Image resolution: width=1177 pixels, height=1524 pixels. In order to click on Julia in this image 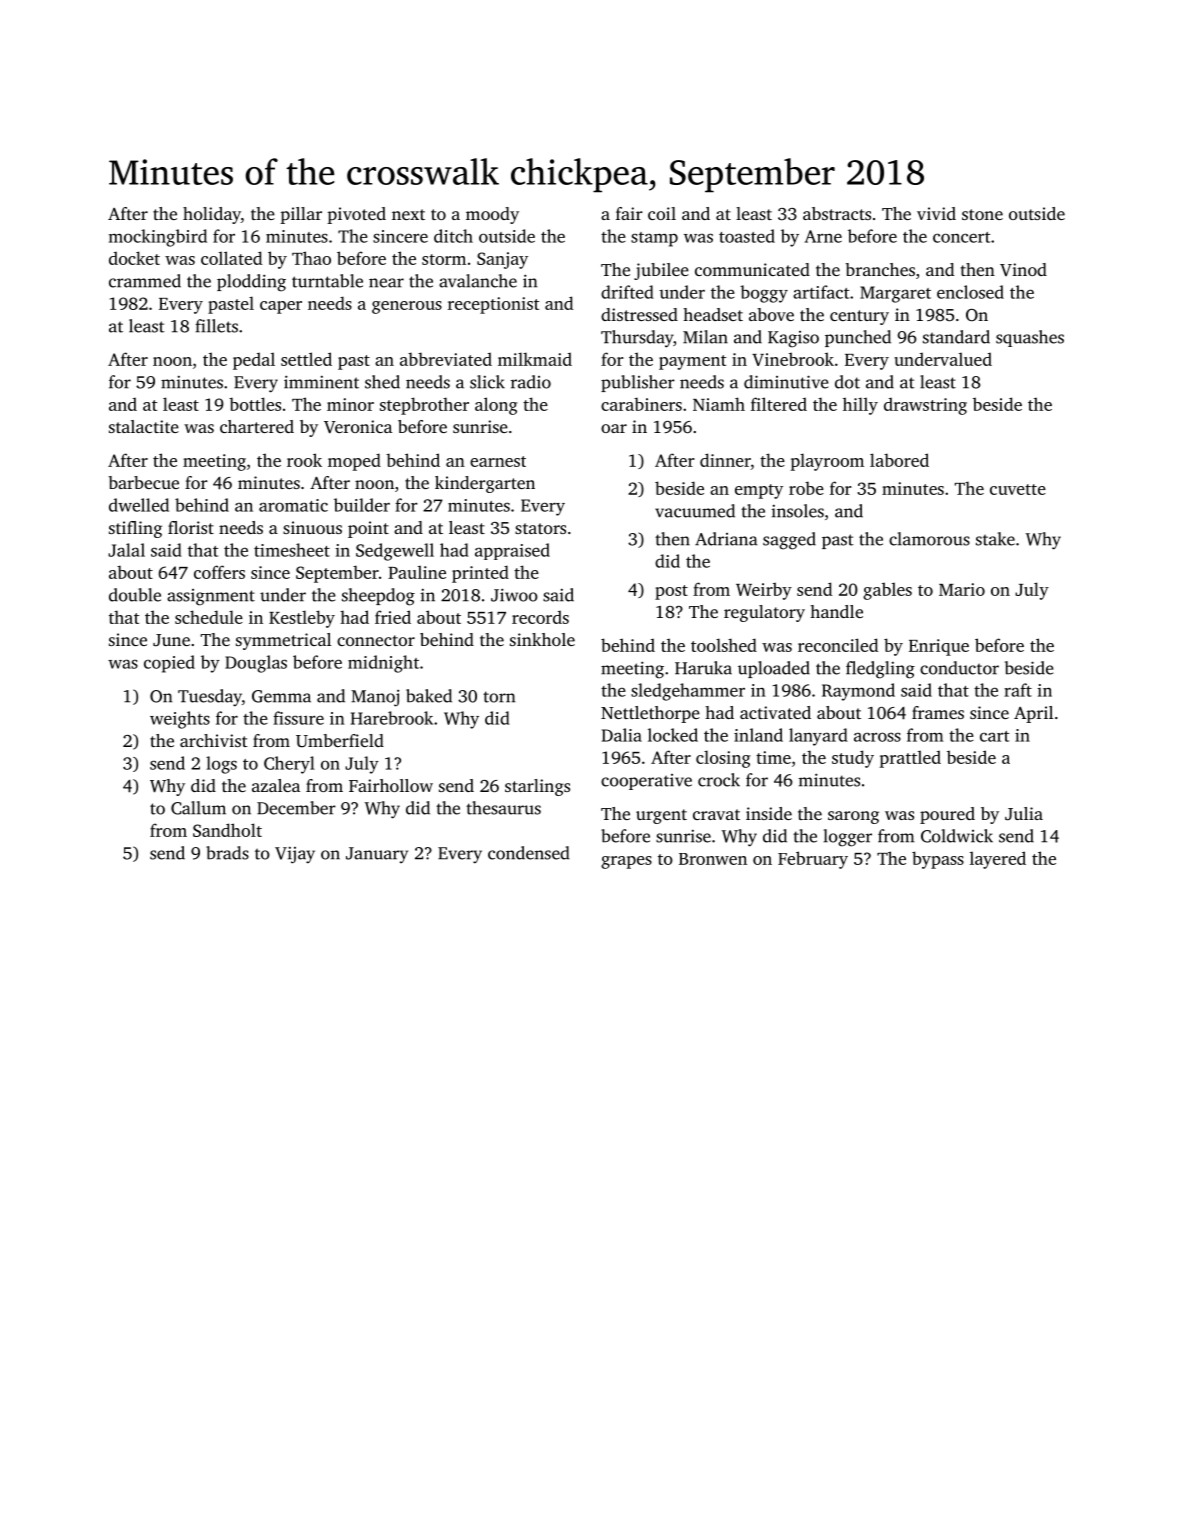, I will do `click(1024, 814)`.
